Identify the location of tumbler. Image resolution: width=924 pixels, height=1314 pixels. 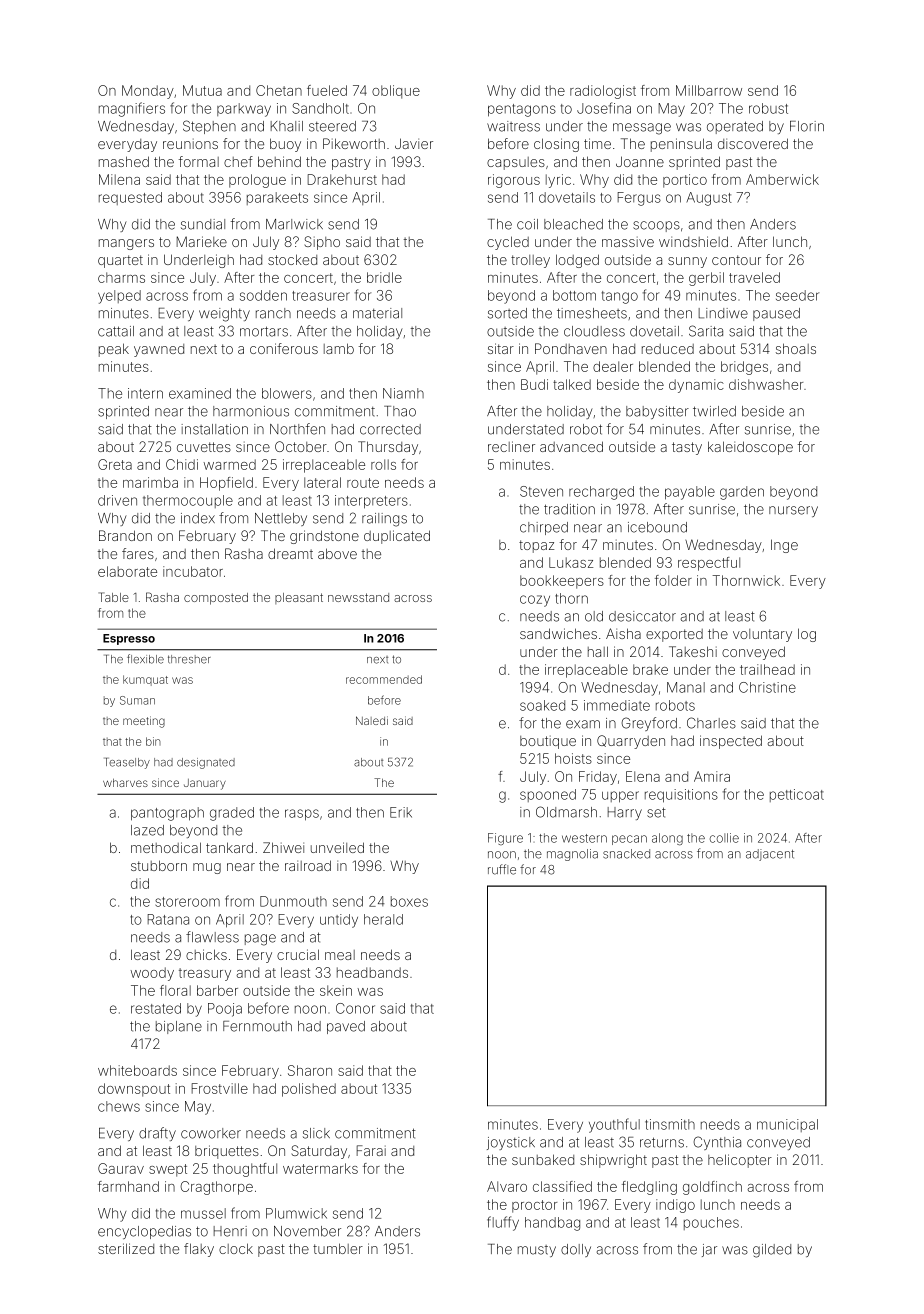
(338, 1248).
